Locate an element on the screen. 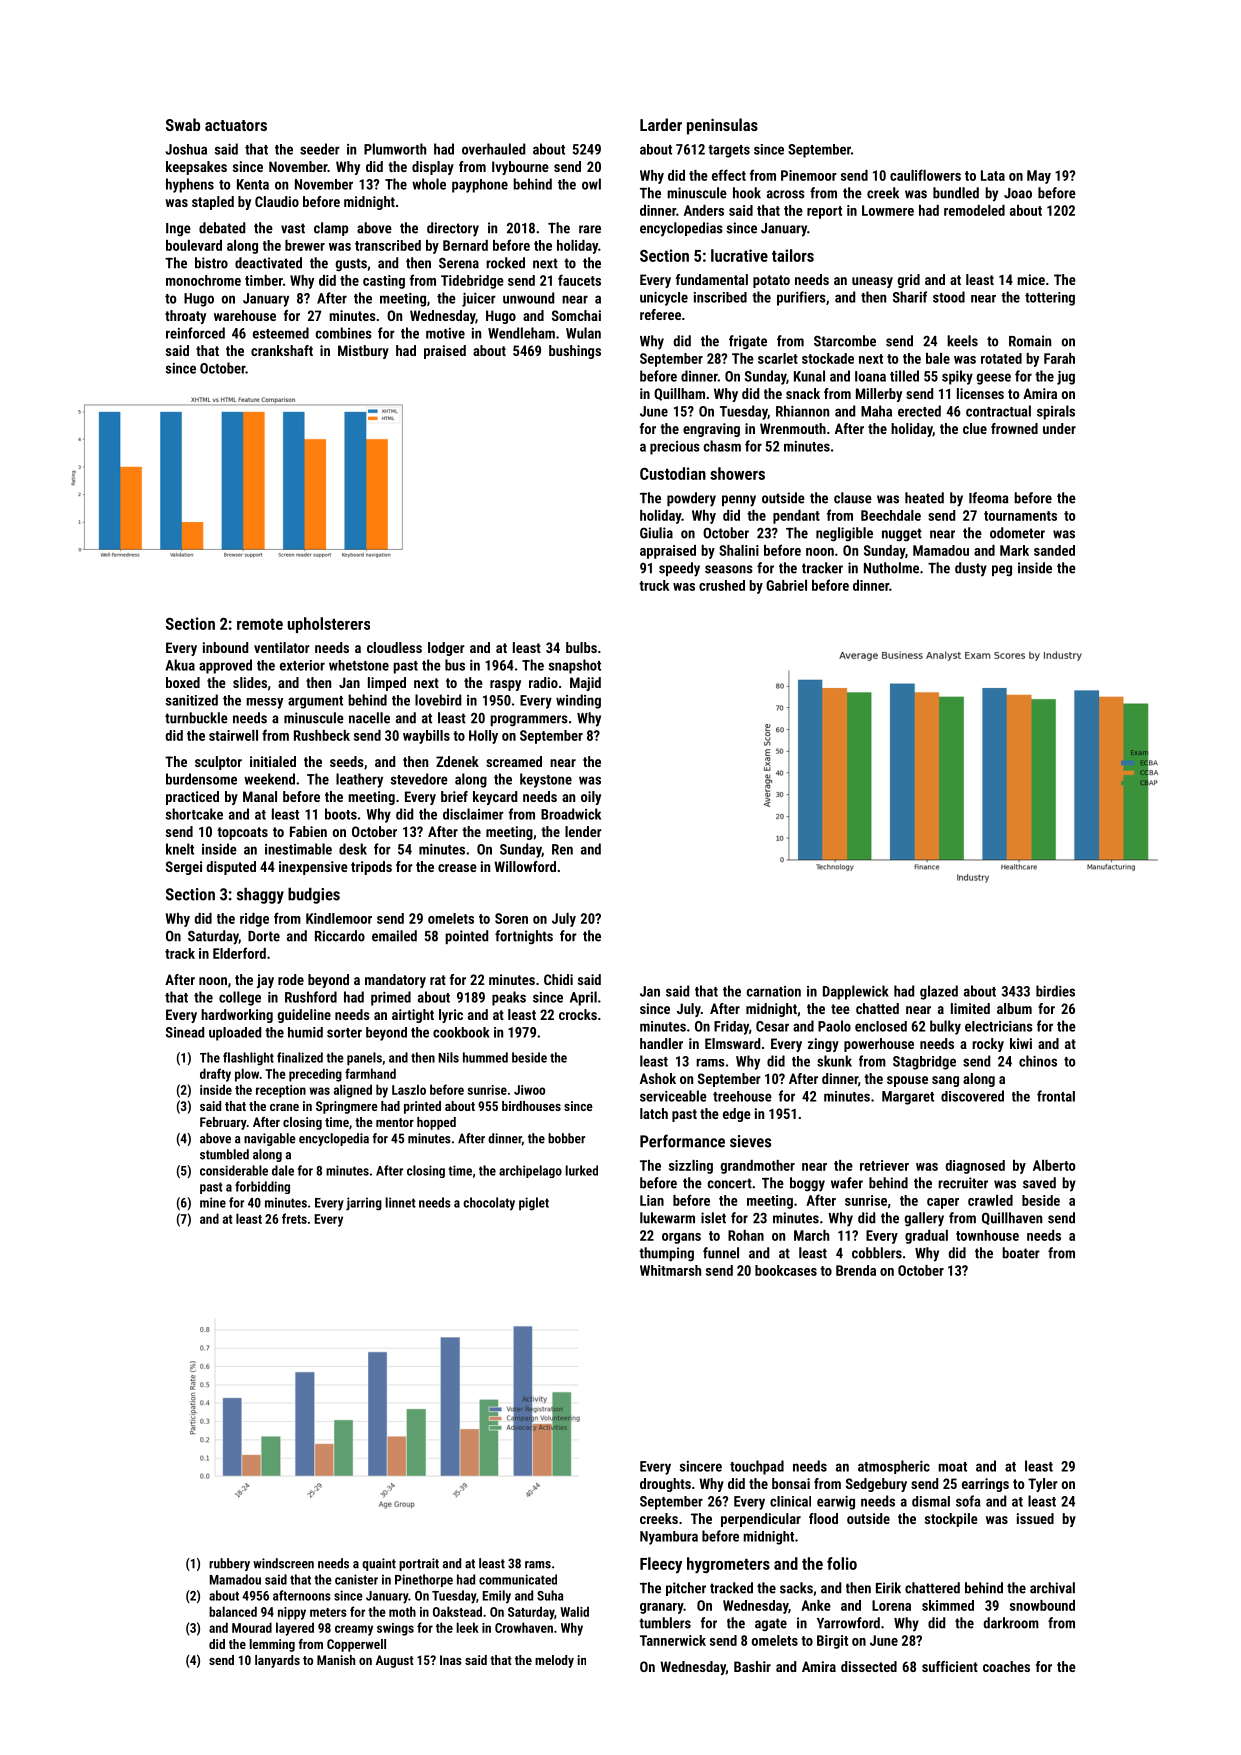 This screenshot has width=1241, height=1755. balanced is located at coordinates (233, 1611).
